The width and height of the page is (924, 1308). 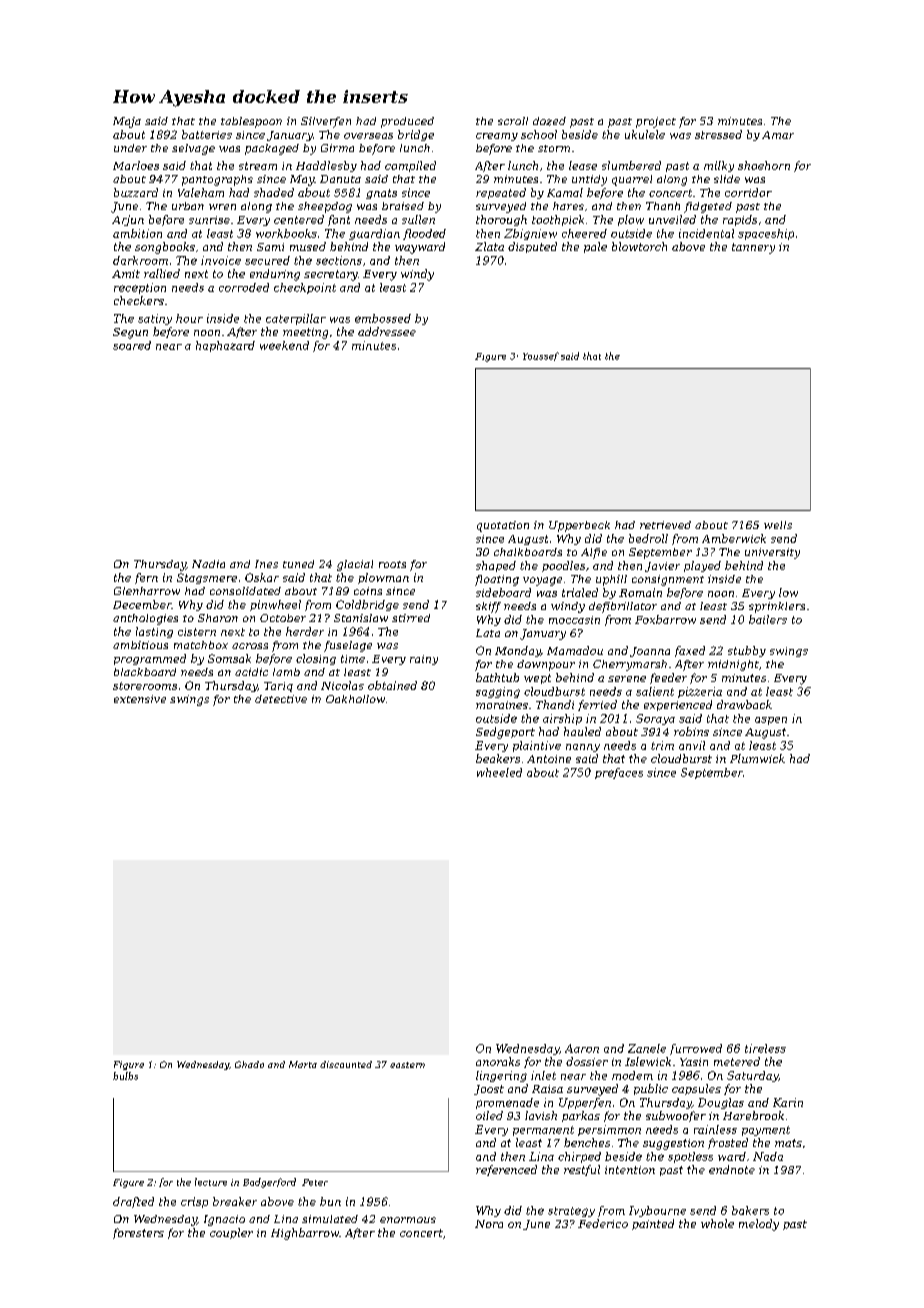 What do you see at coordinates (208, 564) in the page?
I see `Nadia` at bounding box center [208, 564].
